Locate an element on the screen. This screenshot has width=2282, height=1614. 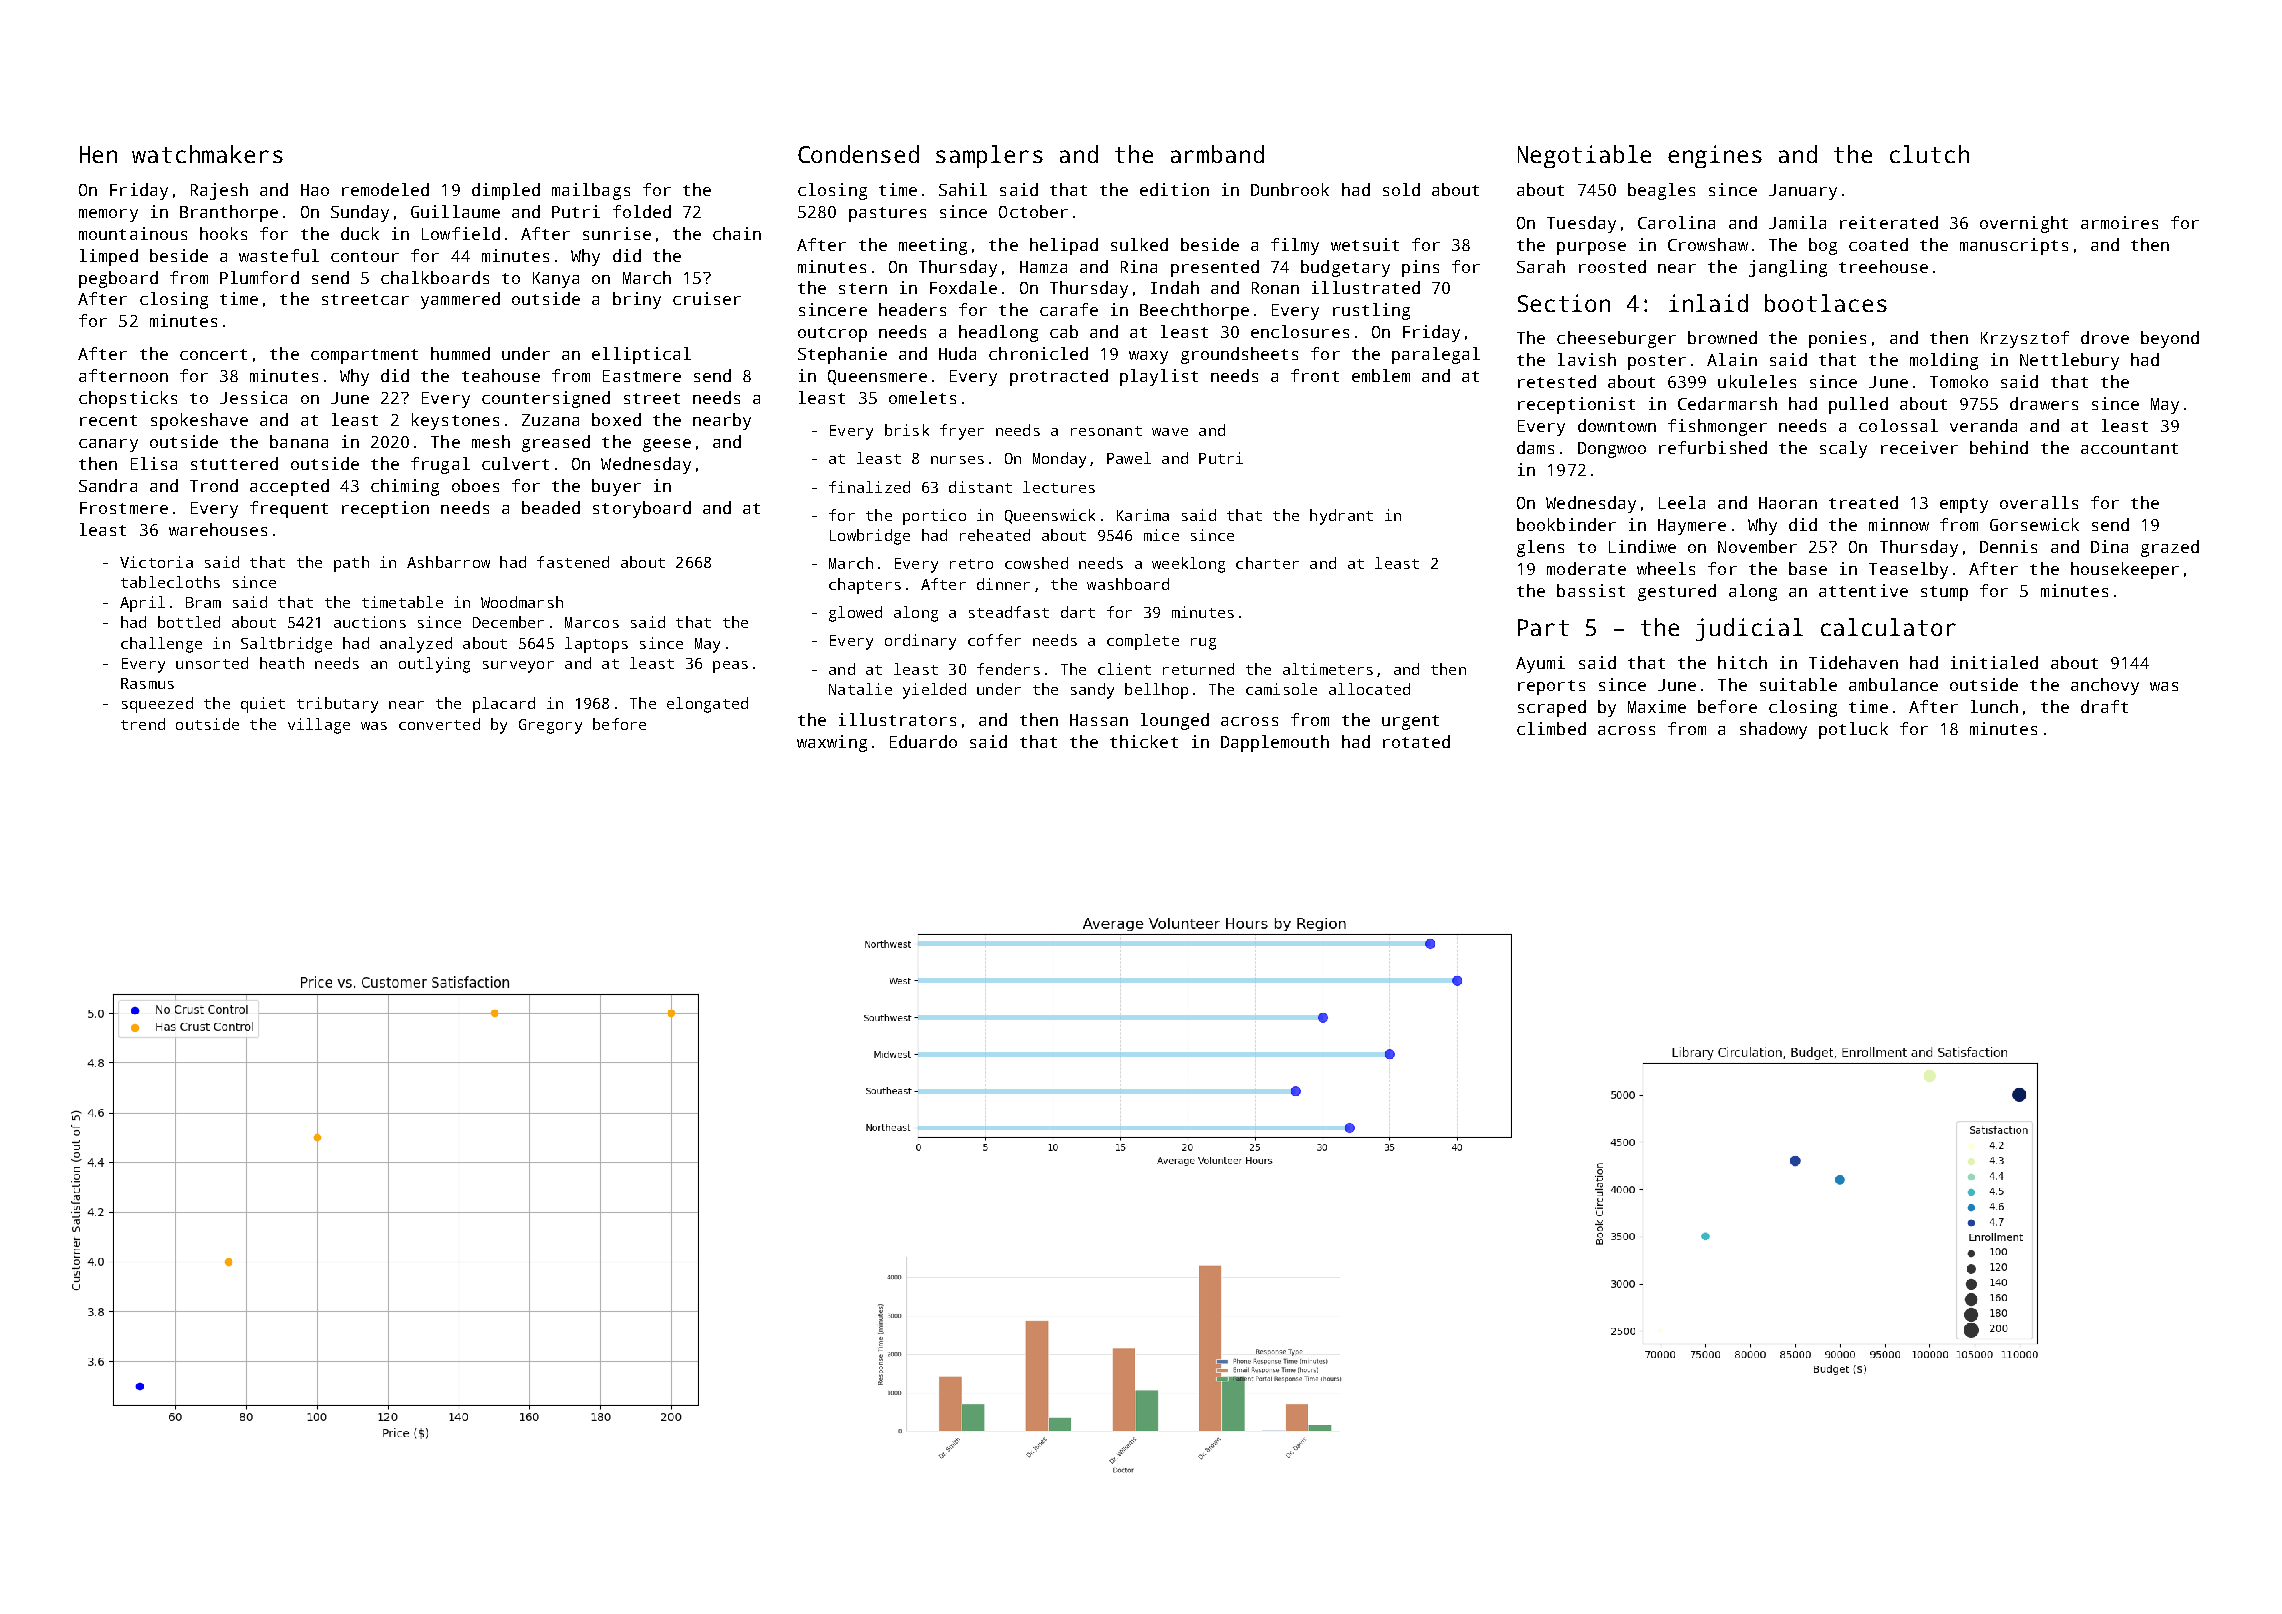
samplers is located at coordinates (989, 156).
